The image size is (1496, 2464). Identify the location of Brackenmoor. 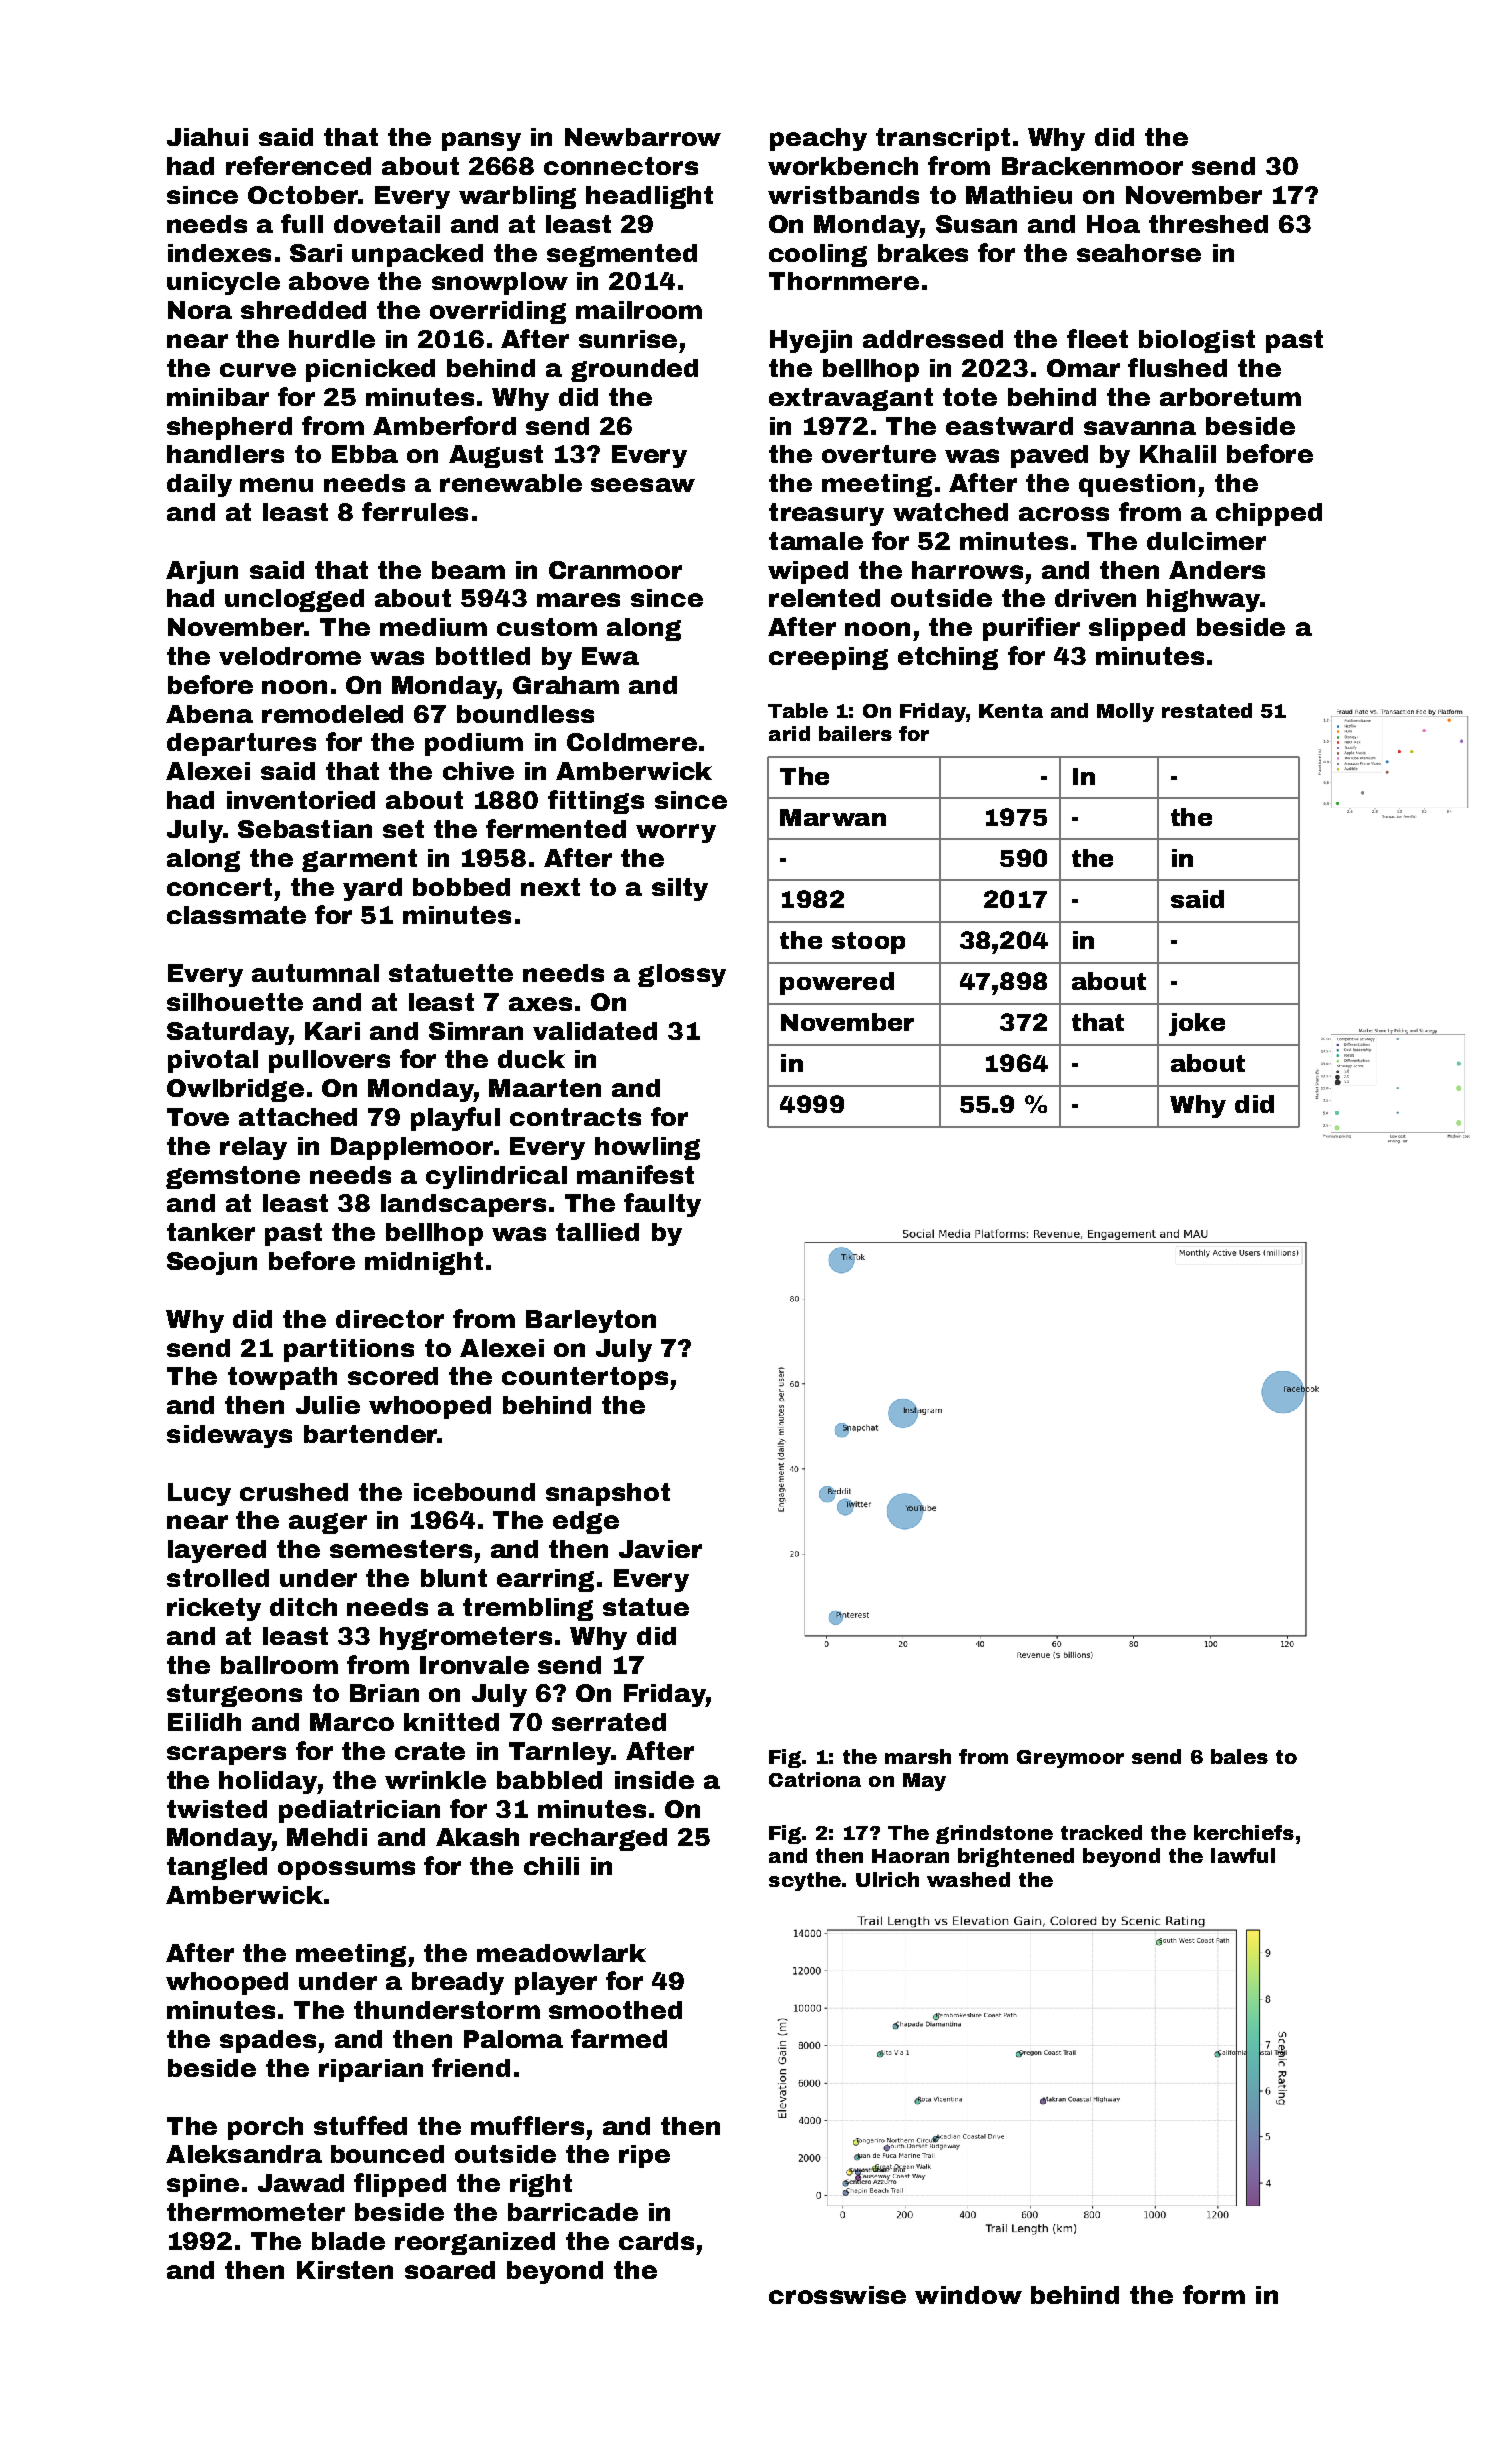
(1092, 166).
